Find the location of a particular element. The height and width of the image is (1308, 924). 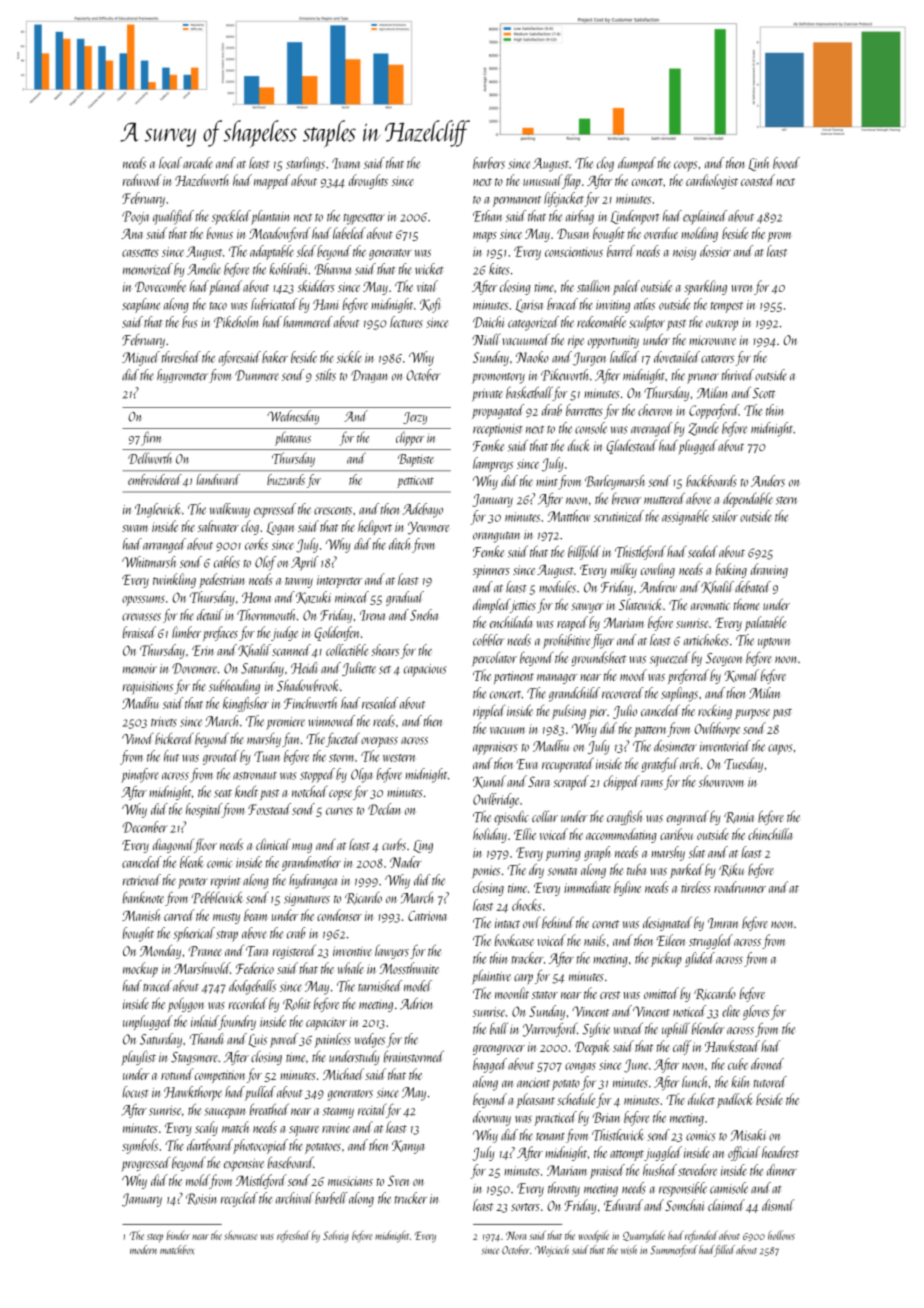

refreshed is located at coordinates (293, 1236).
